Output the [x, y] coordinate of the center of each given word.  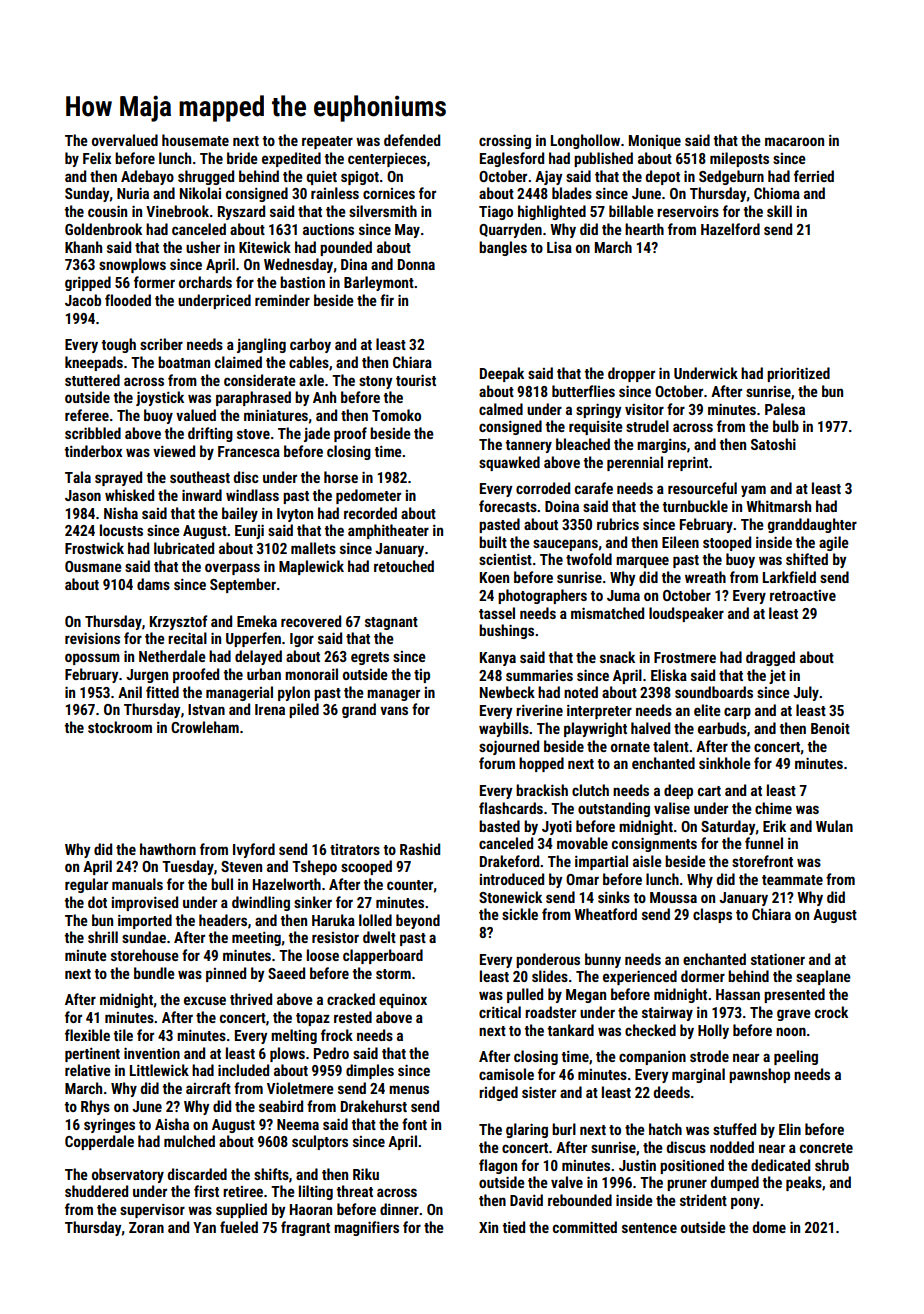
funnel [764, 843]
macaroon [794, 141]
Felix [97, 158]
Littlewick [159, 1070]
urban [264, 674]
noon [791, 1031]
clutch [590, 790]
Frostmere [685, 657]
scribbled [93, 433]
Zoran [146, 1227]
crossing [505, 141]
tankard [570, 1030]
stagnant [391, 623]
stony [375, 382]
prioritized [798, 374]
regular [86, 885]
